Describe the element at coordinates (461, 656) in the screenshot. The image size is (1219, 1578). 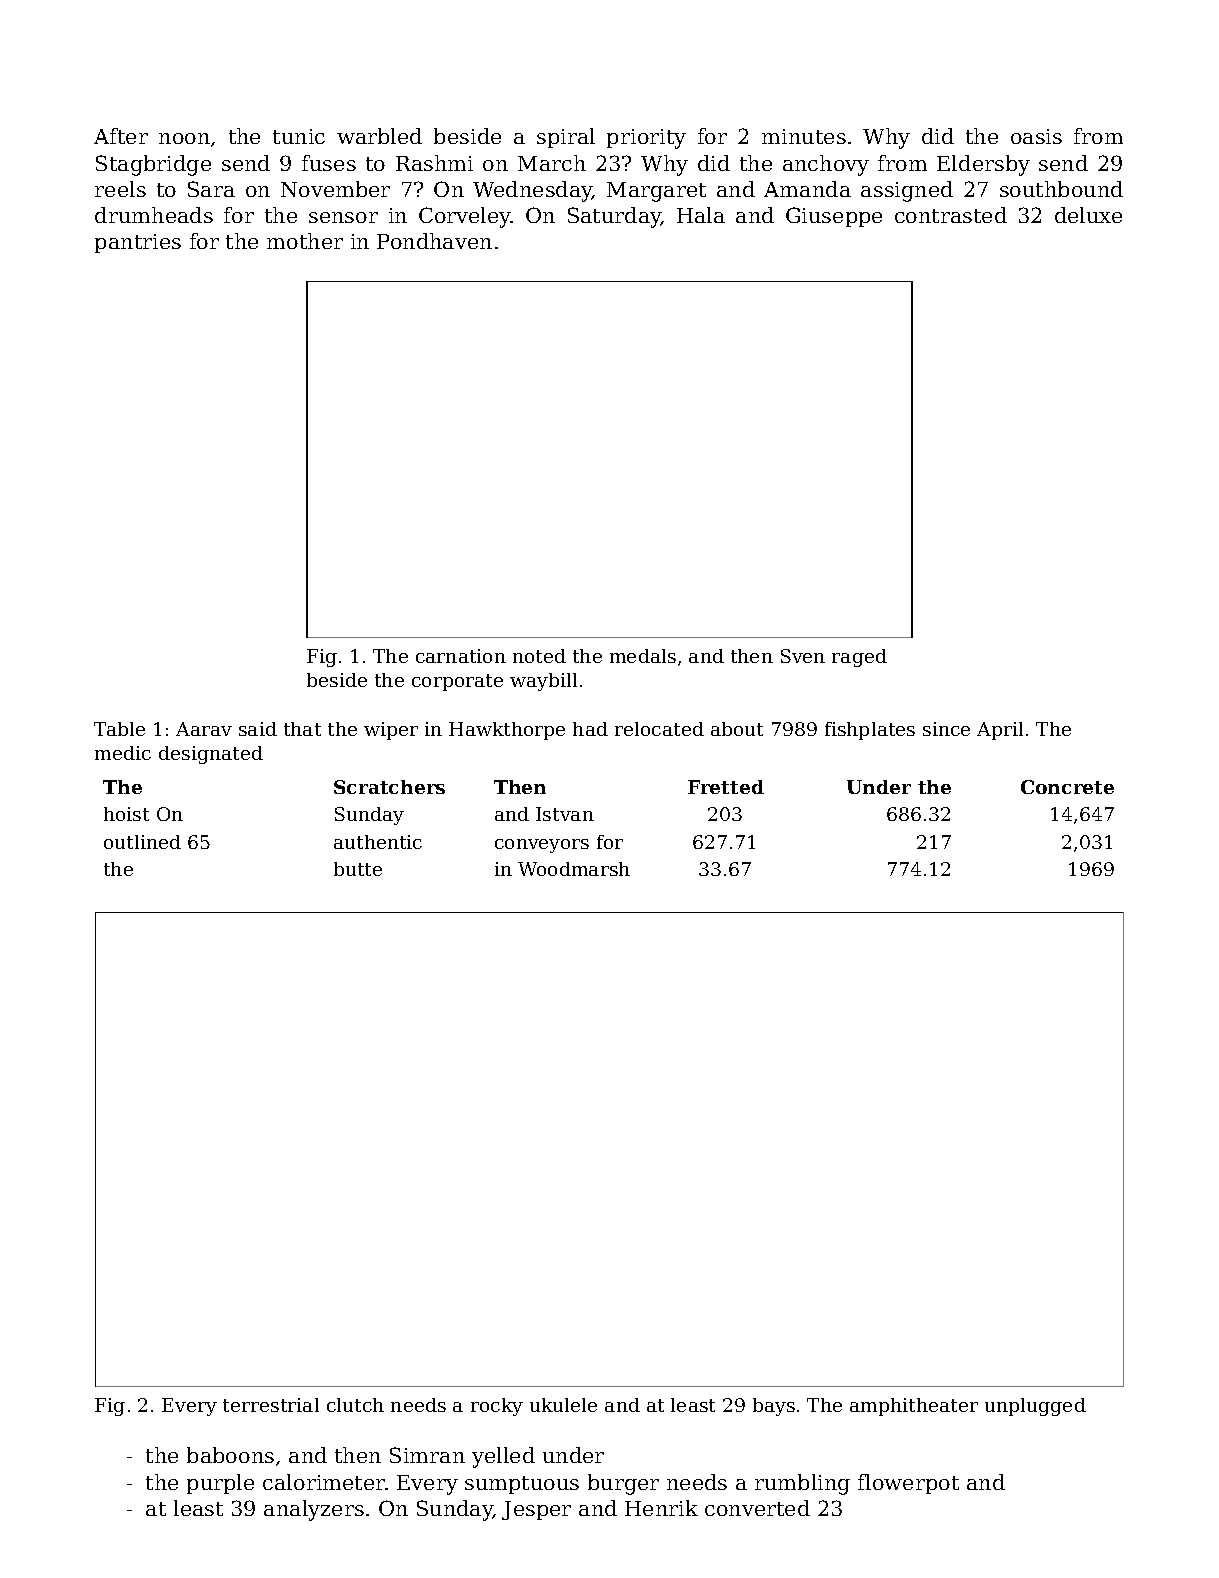
I see `carnation` at that location.
